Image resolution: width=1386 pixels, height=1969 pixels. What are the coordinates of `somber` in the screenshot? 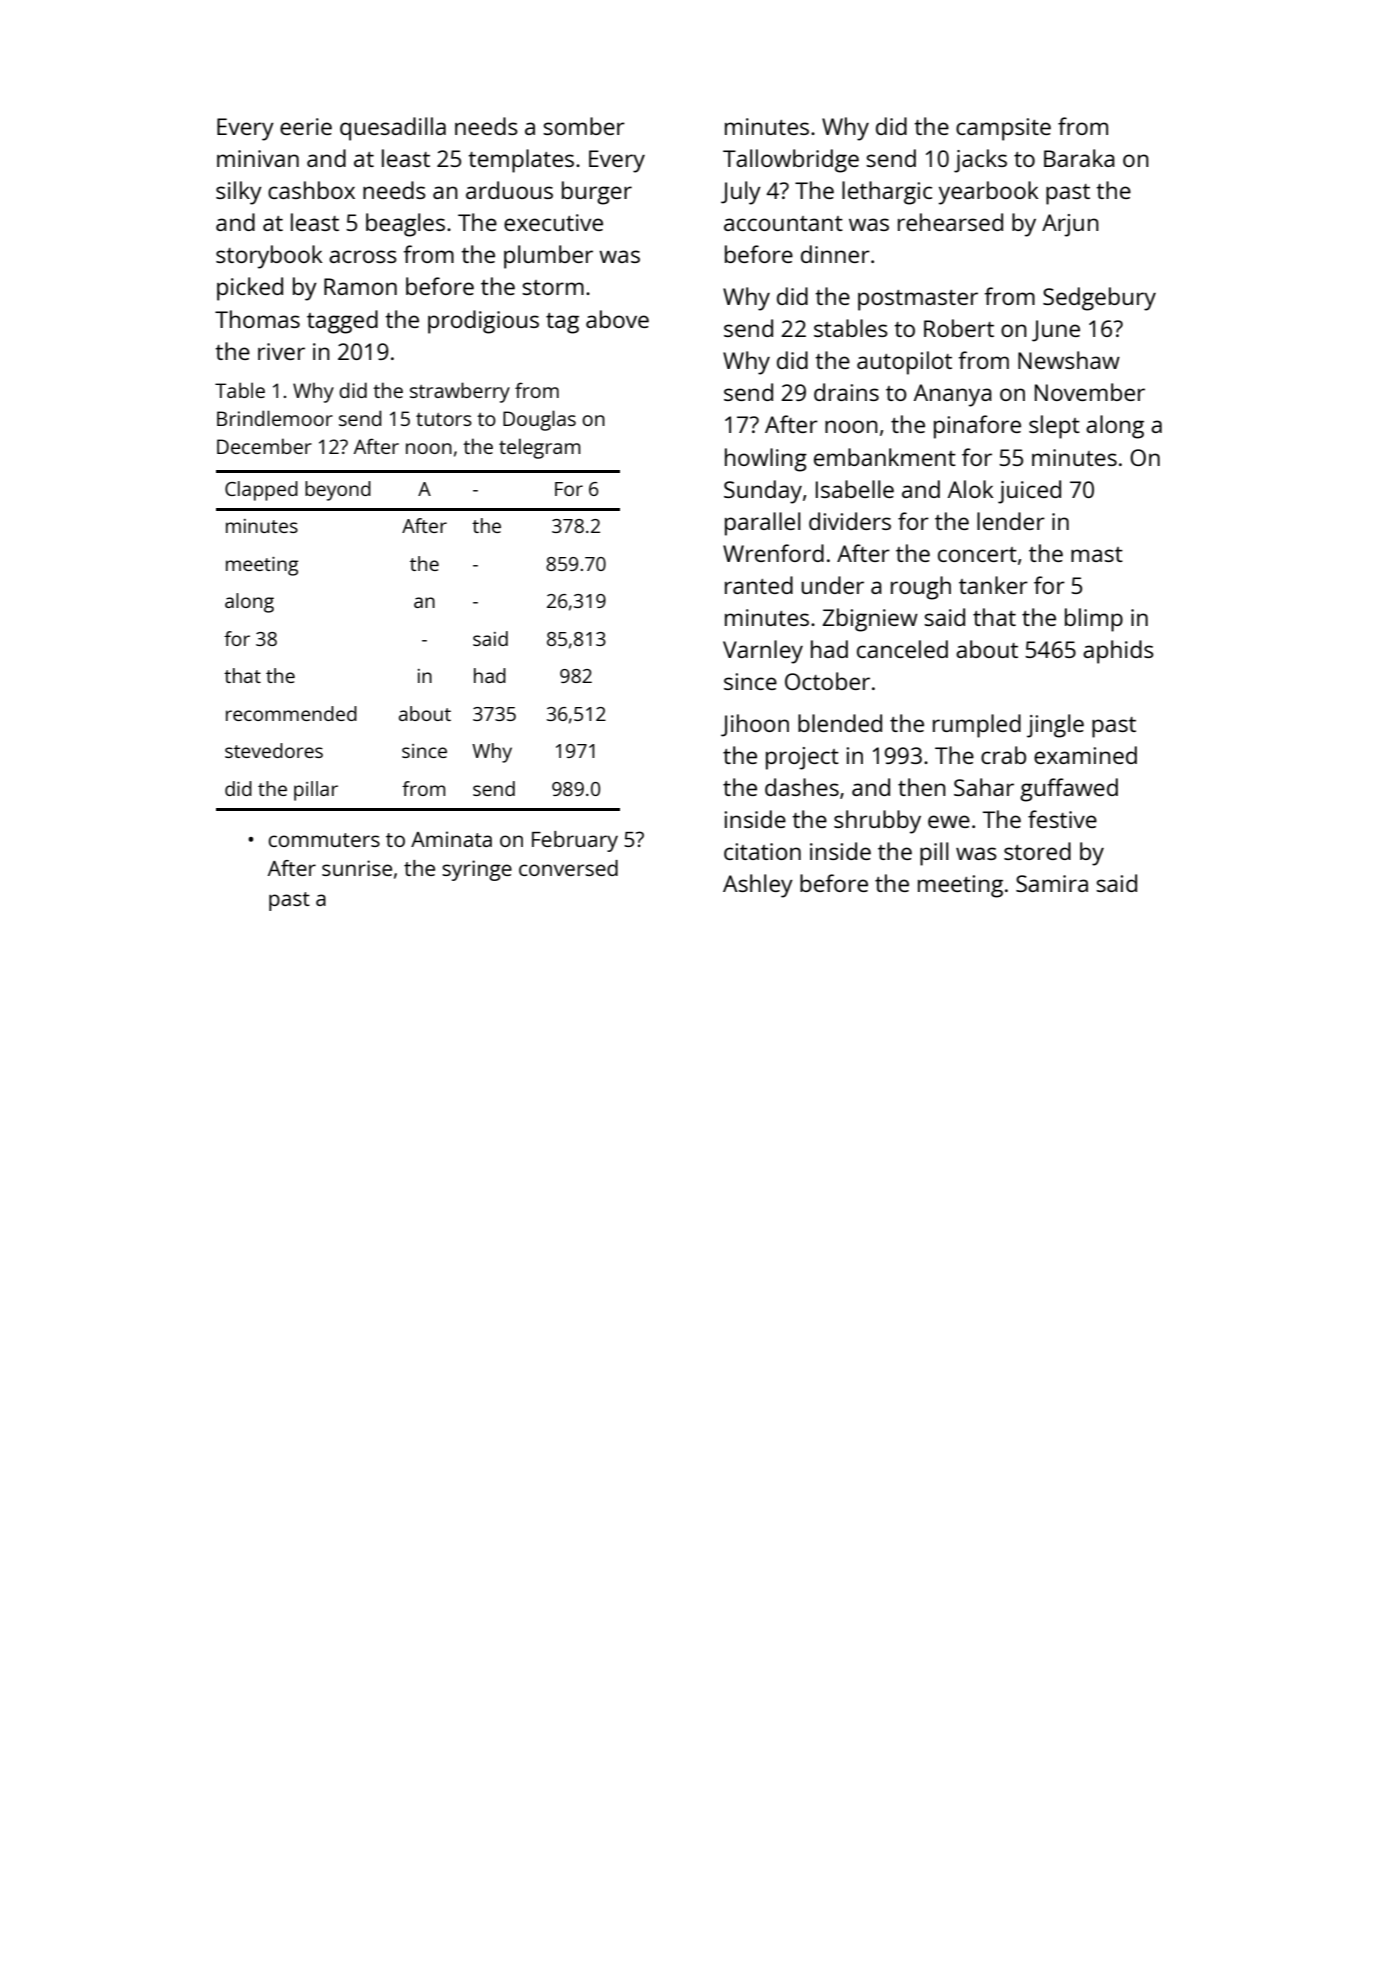 It's located at (584, 126).
